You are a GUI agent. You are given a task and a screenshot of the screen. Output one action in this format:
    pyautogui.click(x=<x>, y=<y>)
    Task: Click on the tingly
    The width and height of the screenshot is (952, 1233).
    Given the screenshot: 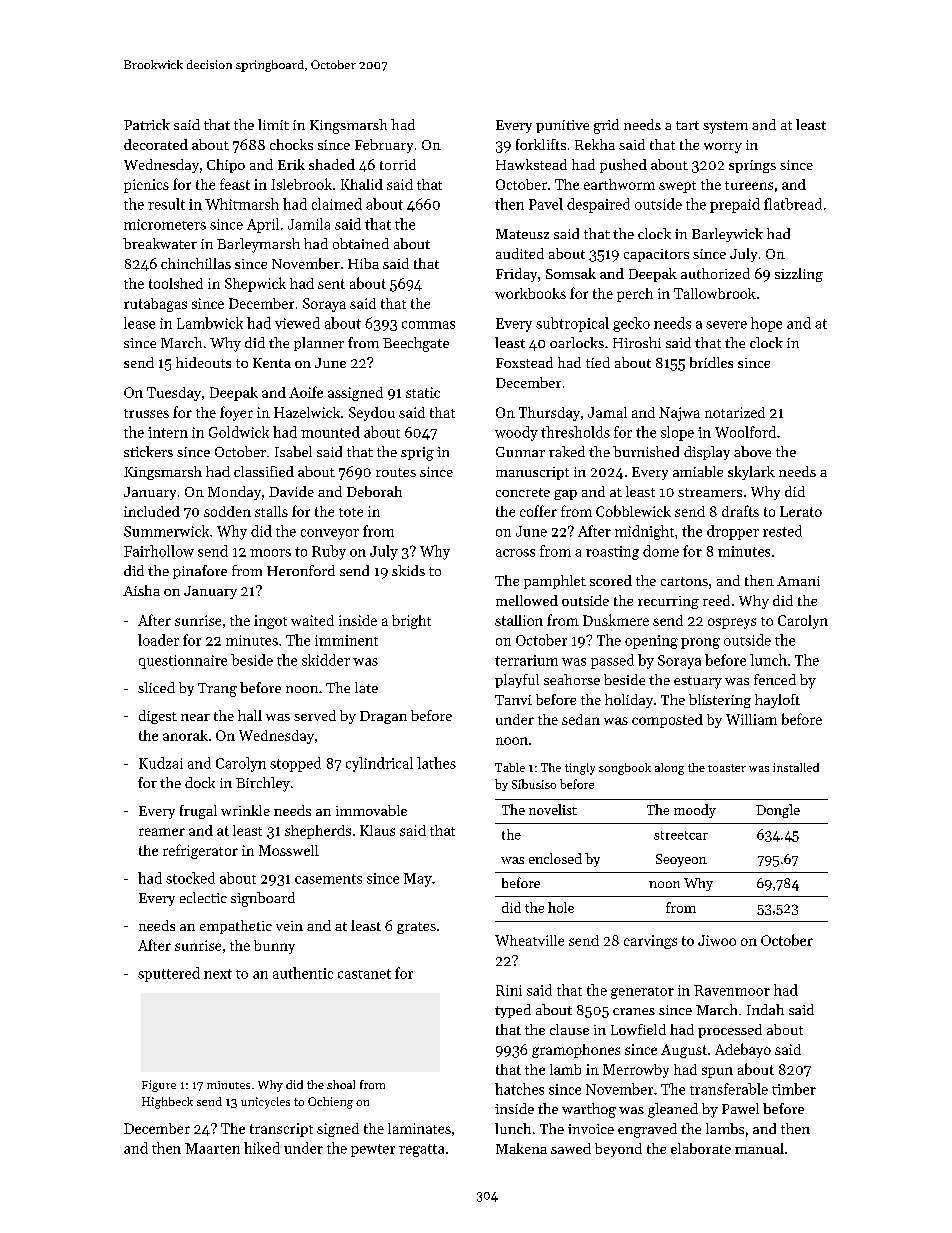 What is the action you would take?
    pyautogui.click(x=580, y=769)
